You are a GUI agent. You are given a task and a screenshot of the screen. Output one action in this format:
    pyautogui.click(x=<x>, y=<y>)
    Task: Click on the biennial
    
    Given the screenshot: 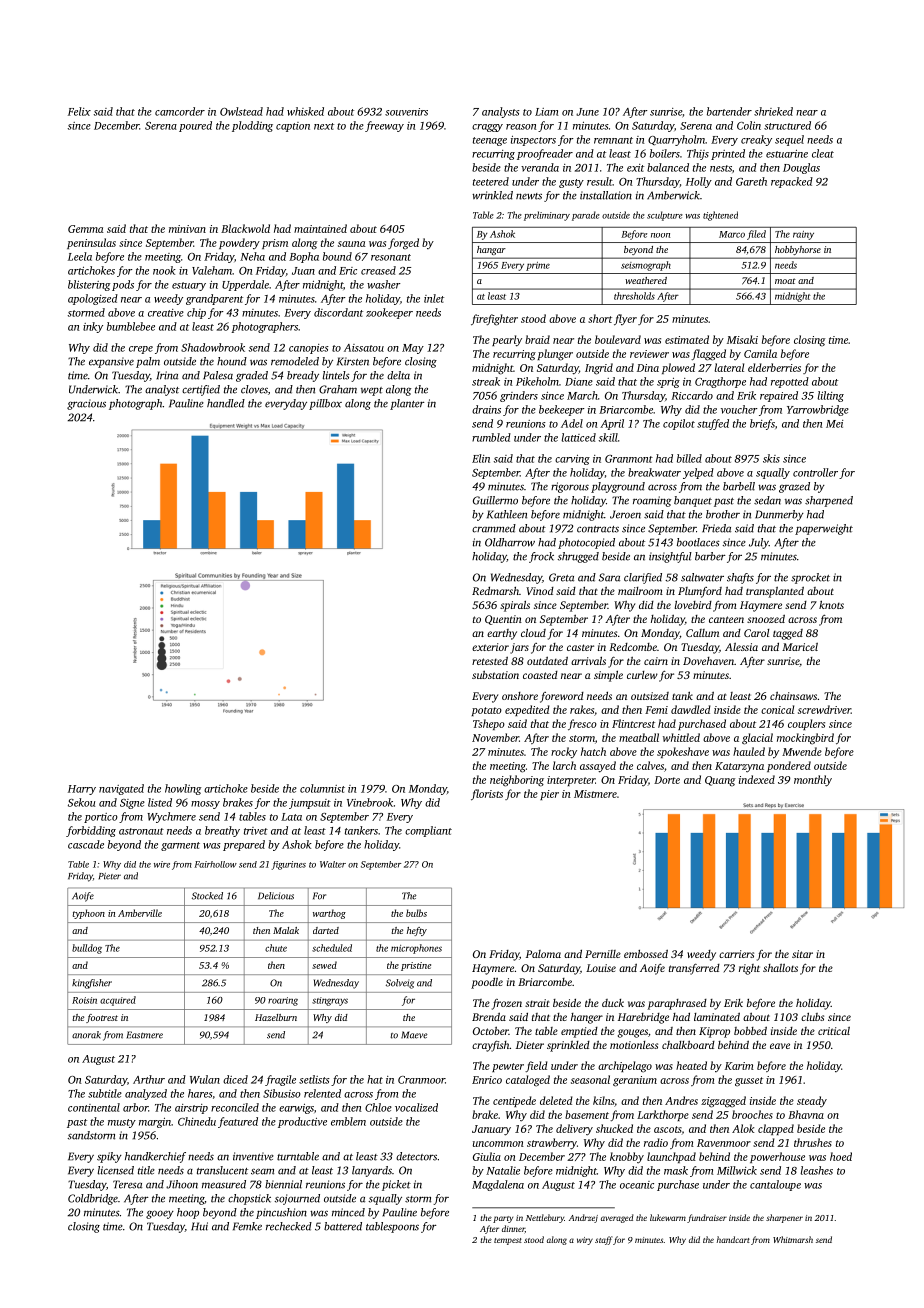 What is the action you would take?
    pyautogui.click(x=283, y=1184)
